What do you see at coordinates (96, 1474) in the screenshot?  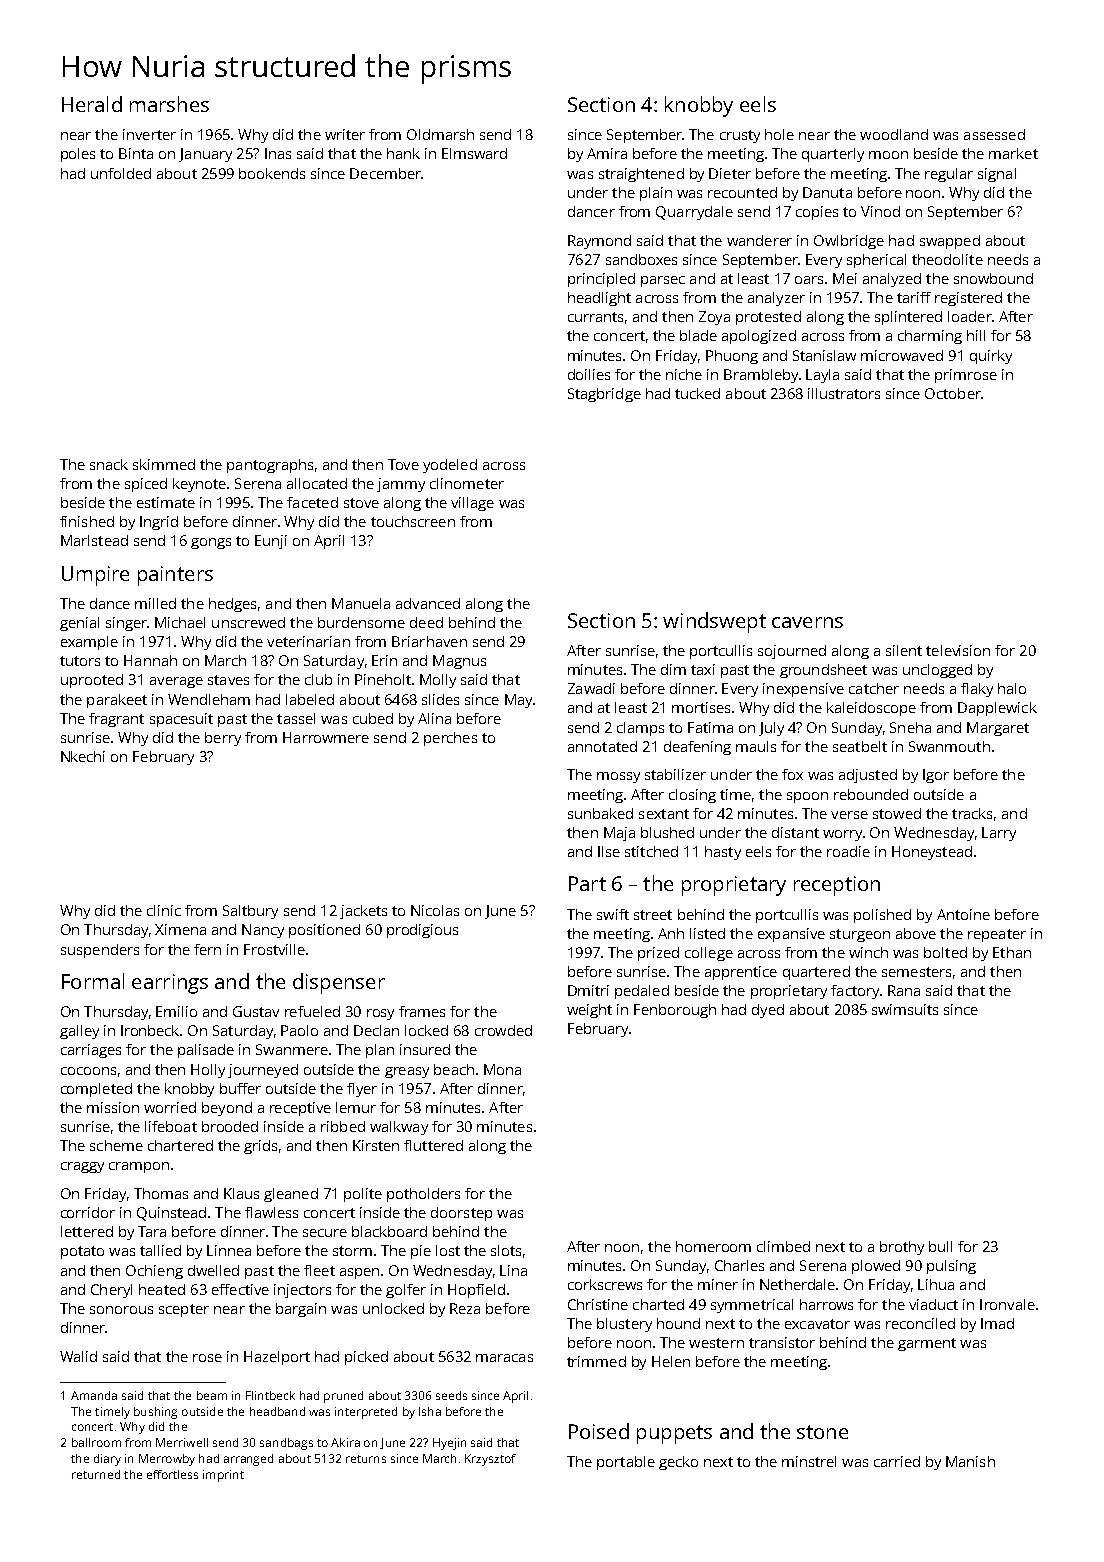 I see `returned` at bounding box center [96, 1474].
